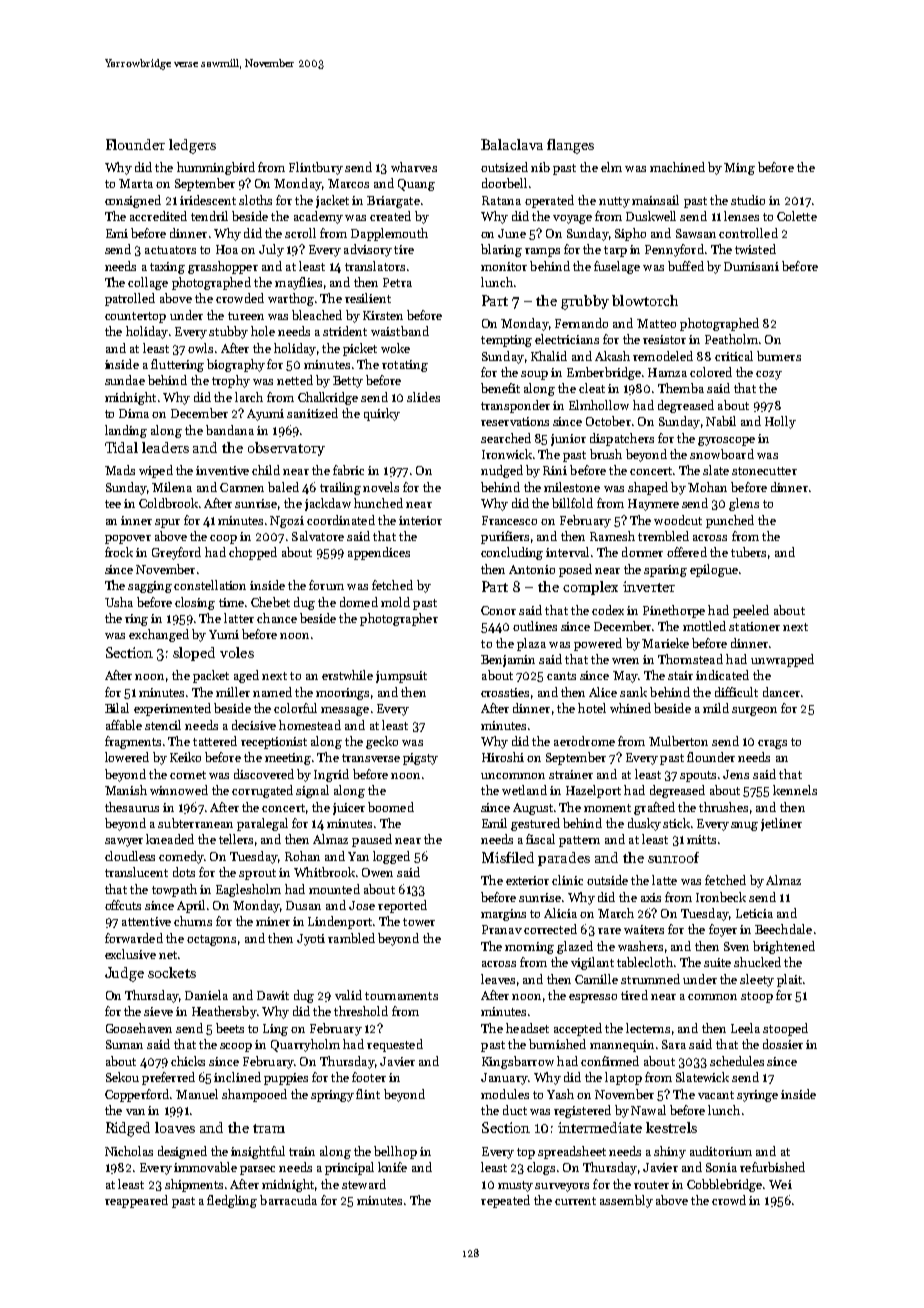 The height and width of the screenshot is (1308, 924). Describe the element at coordinates (192, 146) in the screenshot. I see `ledgers` at that location.
